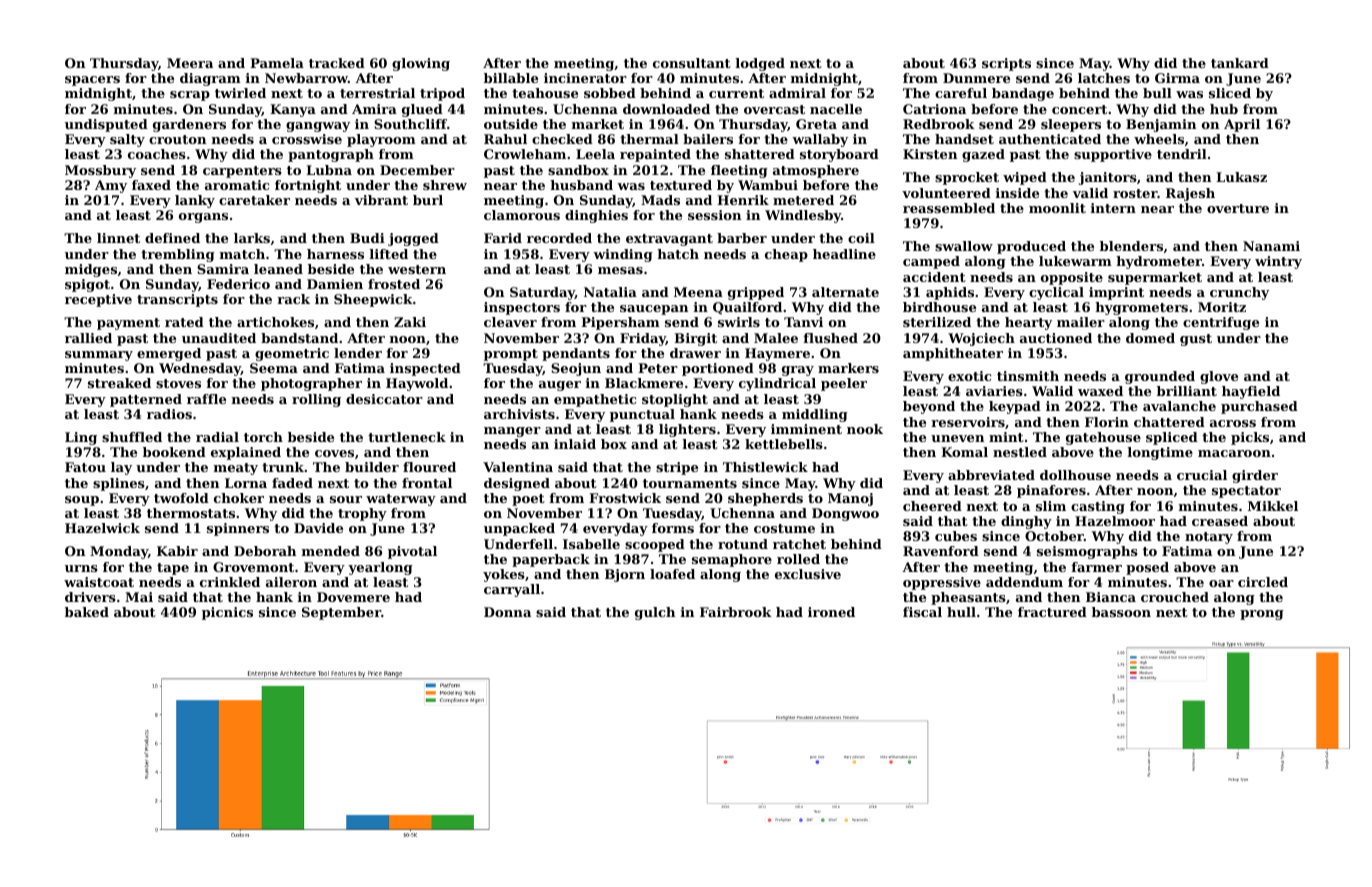  Describe the element at coordinates (677, 468) in the document. I see `stripe` at that location.
